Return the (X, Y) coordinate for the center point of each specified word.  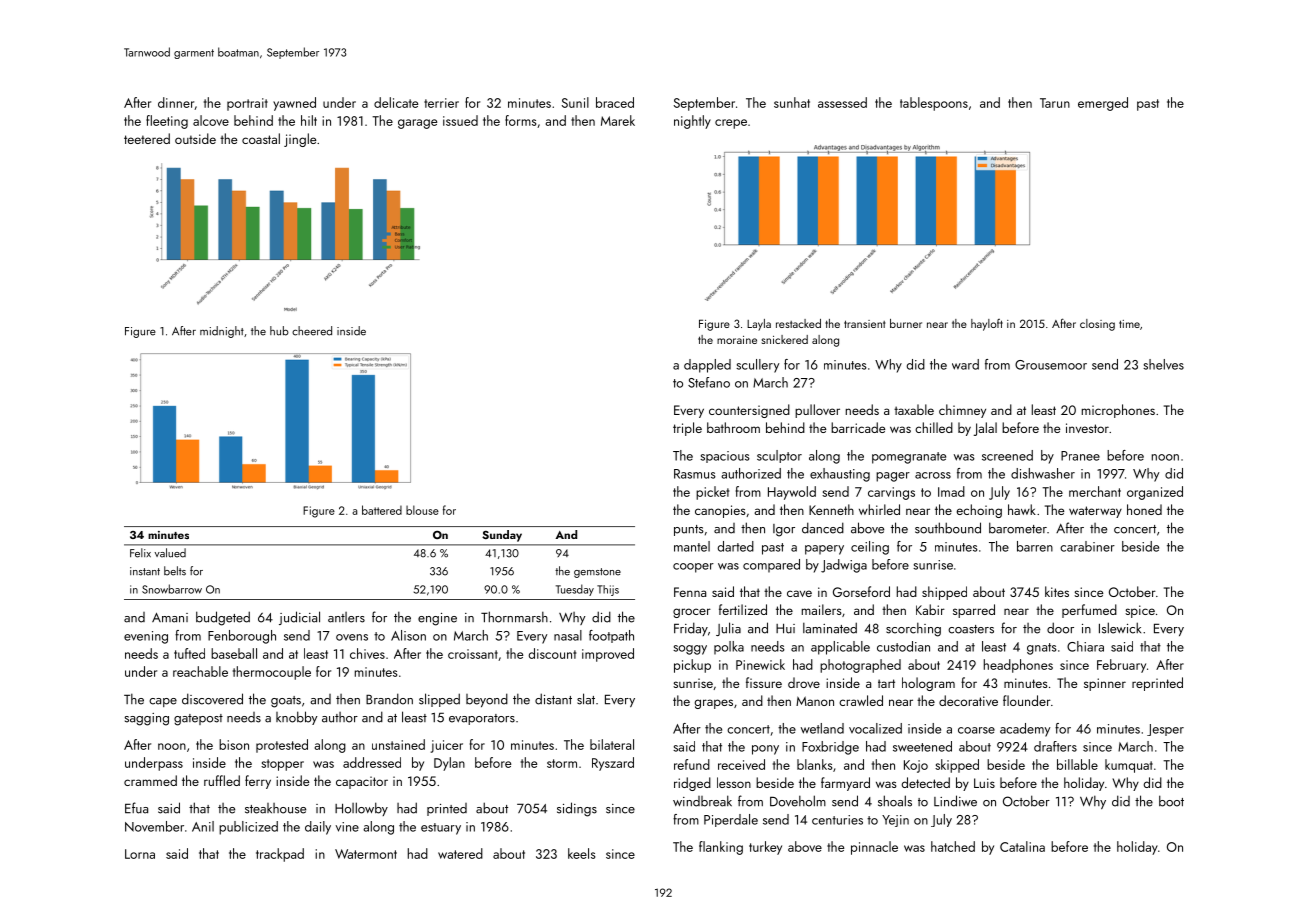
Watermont (366, 854)
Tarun (1055, 103)
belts (175, 571)
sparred (974, 611)
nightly (692, 122)
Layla (759, 325)
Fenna (690, 592)
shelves (1163, 364)
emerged (1103, 104)
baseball (234, 653)
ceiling (870, 548)
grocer (692, 613)
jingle (300, 140)
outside (195, 138)
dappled (707, 366)
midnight (222, 332)
